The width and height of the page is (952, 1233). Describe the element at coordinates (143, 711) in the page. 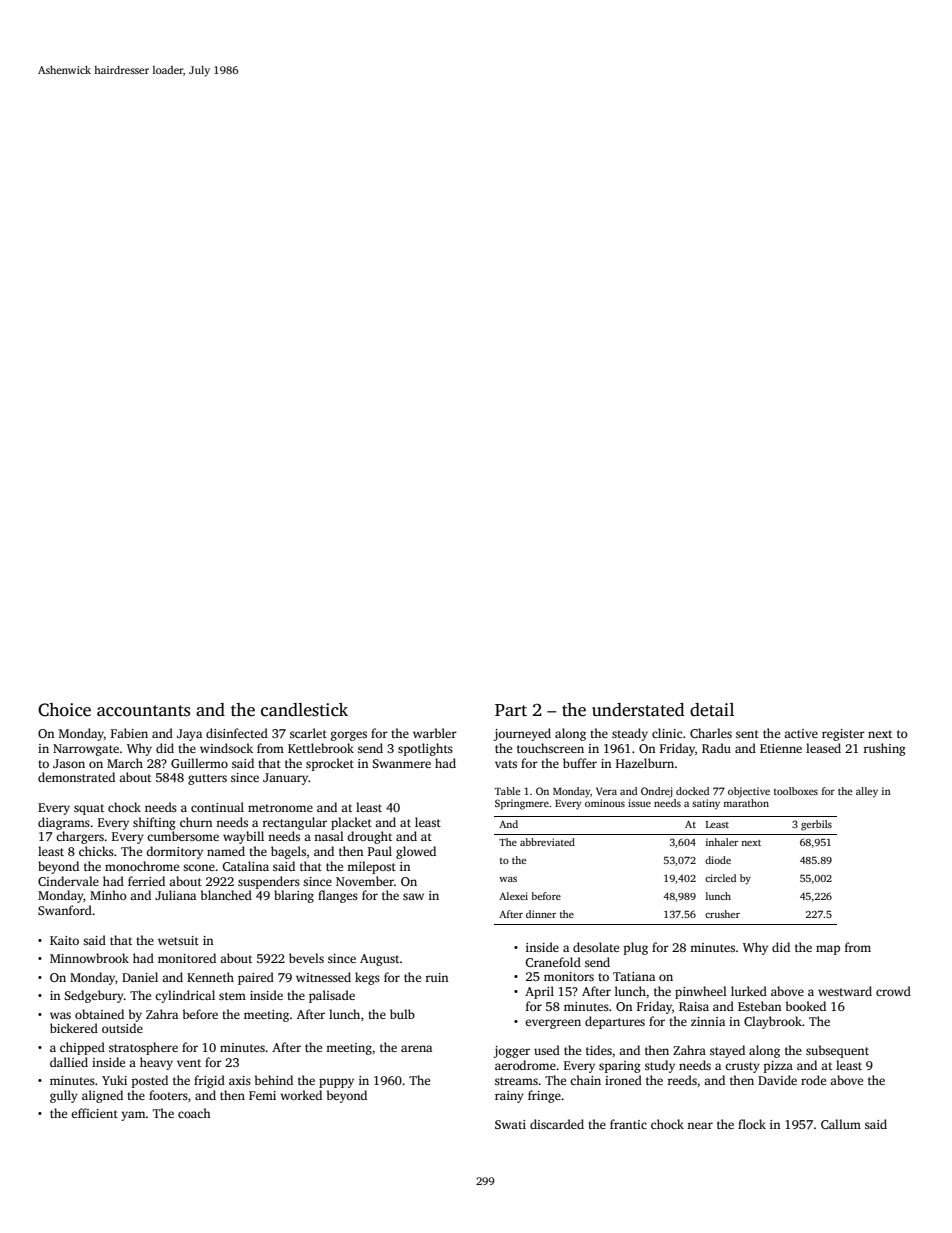

I see `accountants` at that location.
